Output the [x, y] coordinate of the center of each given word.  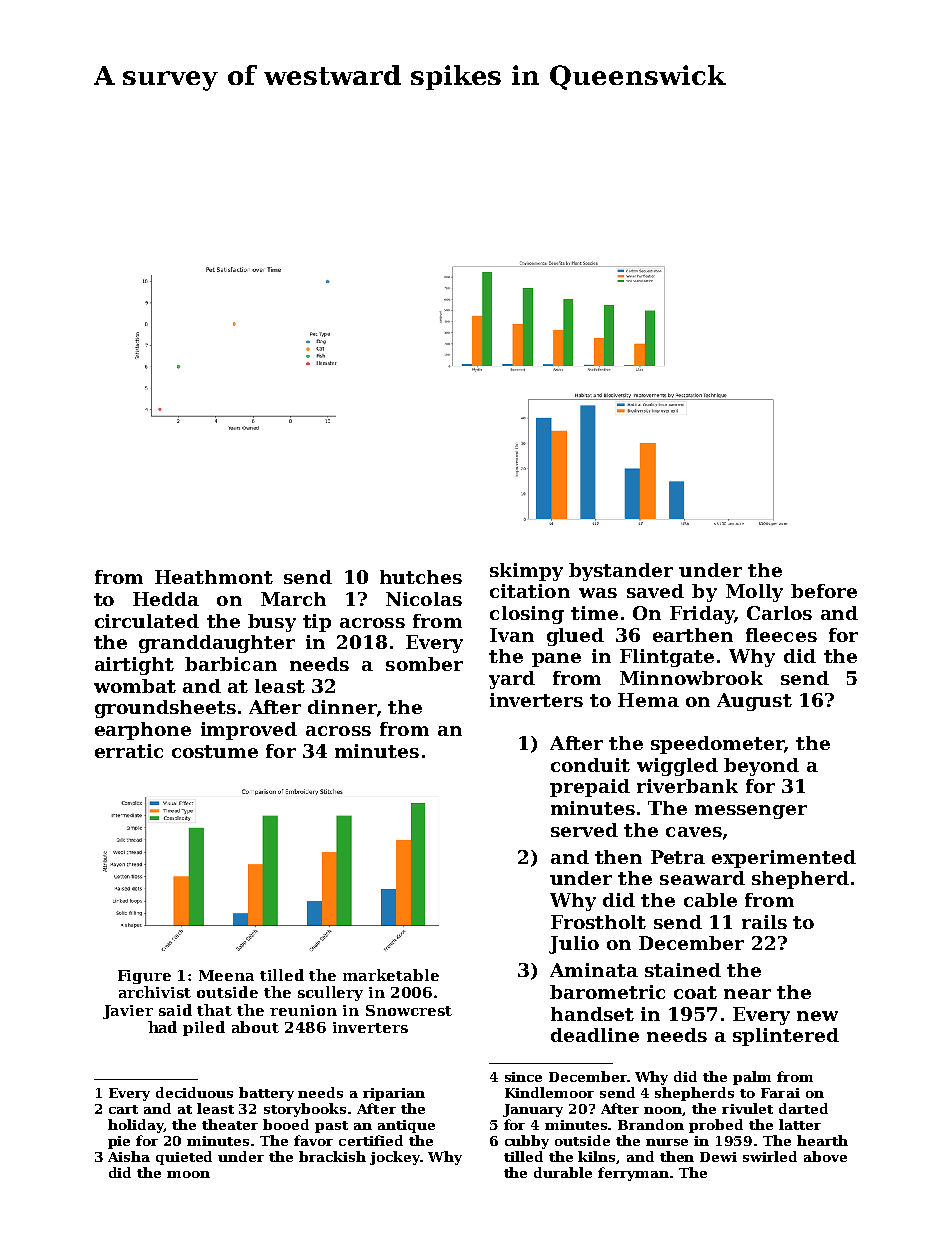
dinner [342, 707]
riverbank [687, 786]
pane [556, 660]
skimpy [526, 572]
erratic [129, 751]
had [162, 1027]
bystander [621, 572]
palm [752, 1078]
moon [188, 1174]
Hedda [166, 599]
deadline [595, 1035]
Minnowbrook [691, 678]
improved [249, 731]
